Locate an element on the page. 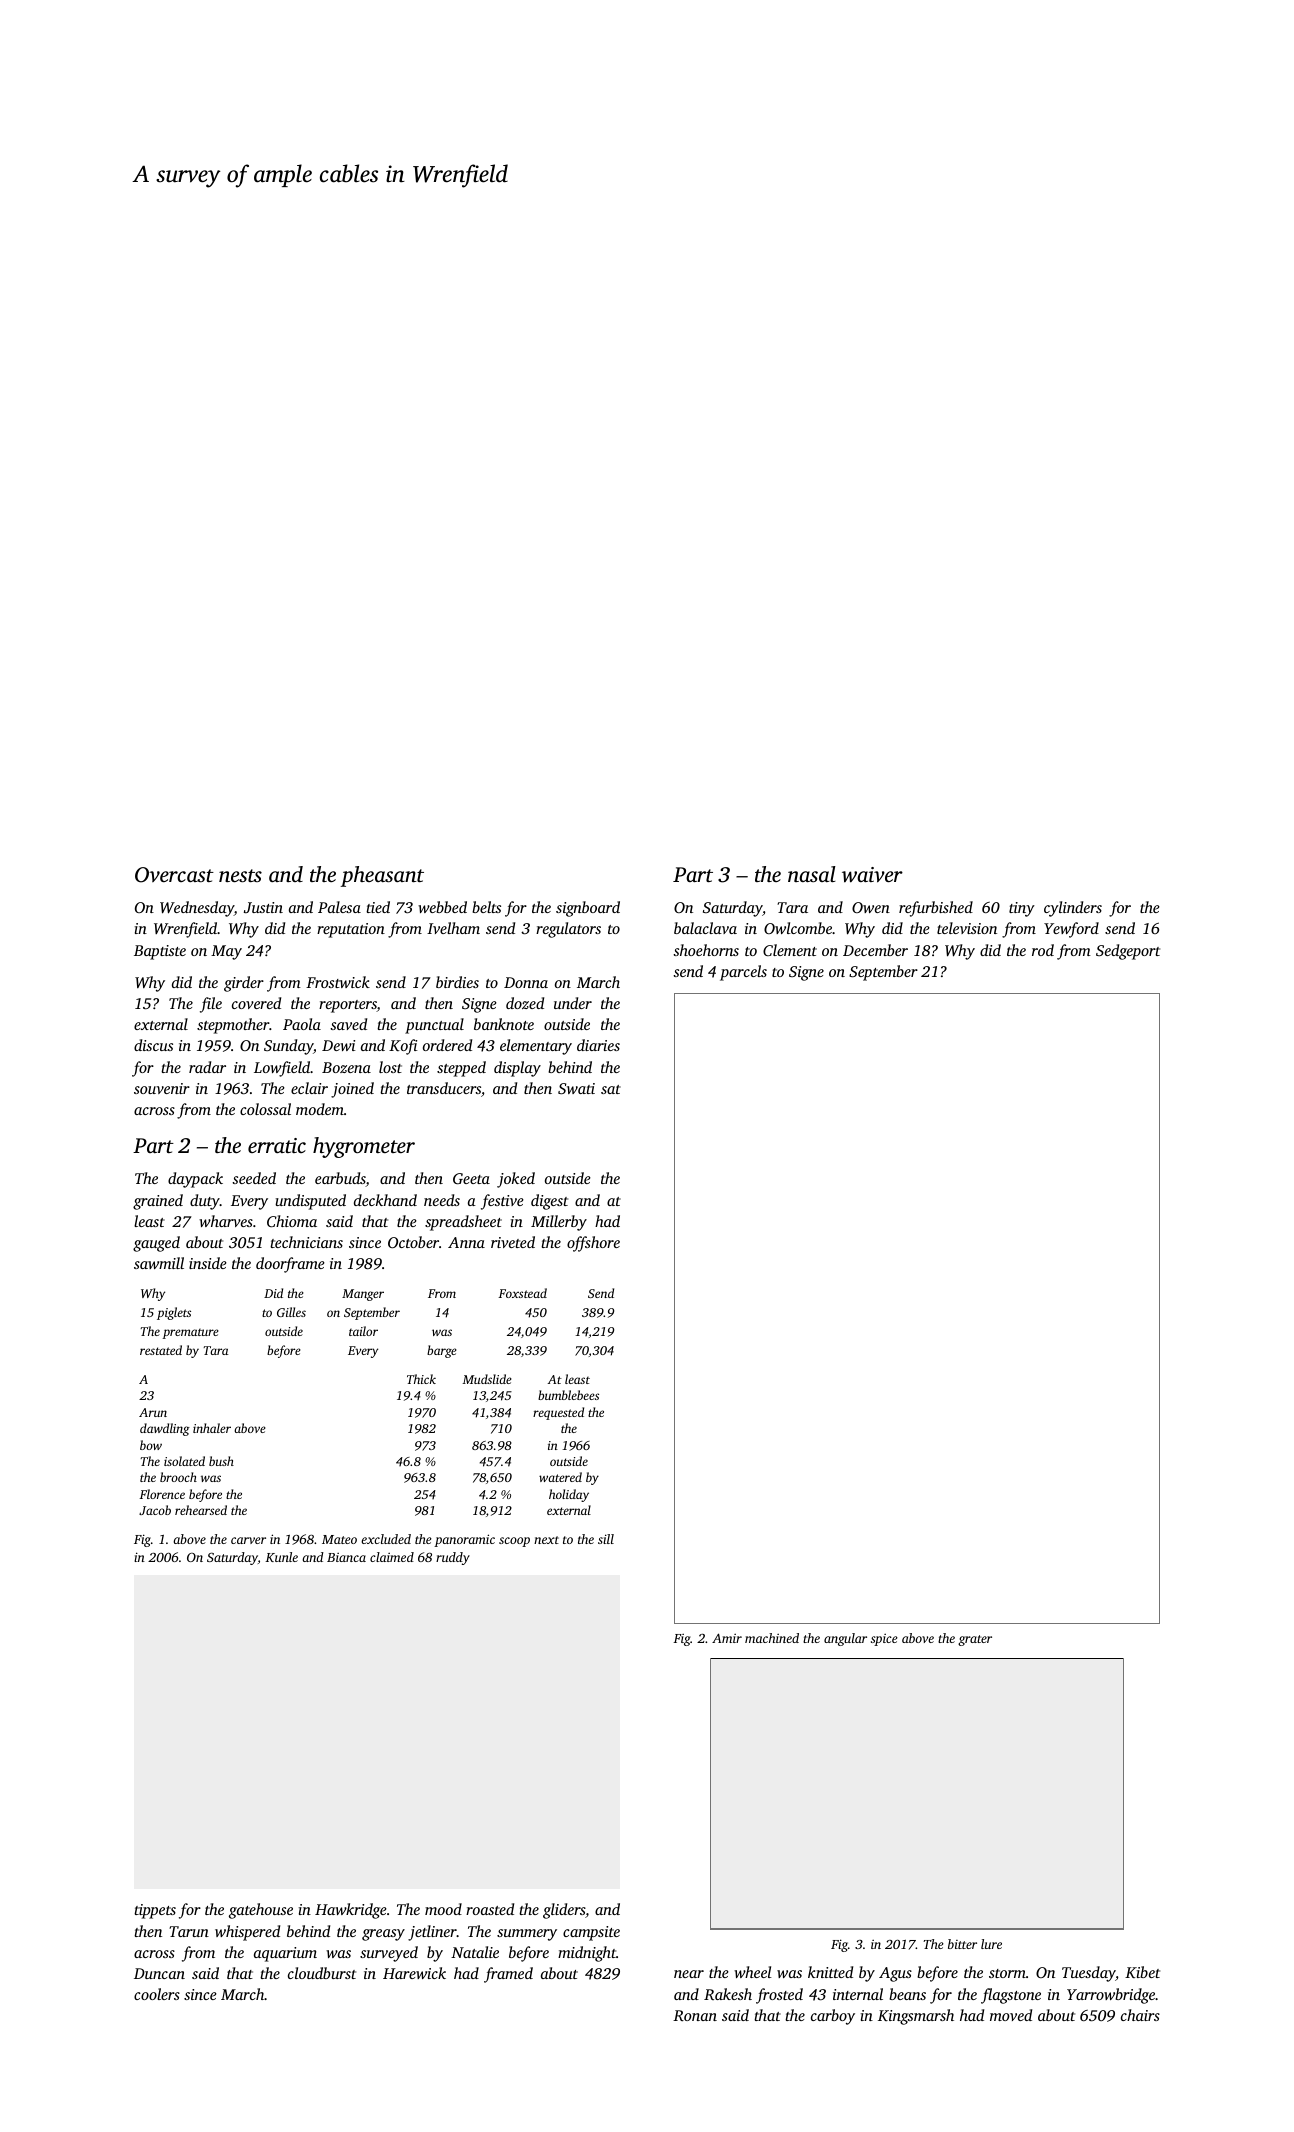 The image size is (1294, 2132). gatehouse is located at coordinates (261, 1911).
